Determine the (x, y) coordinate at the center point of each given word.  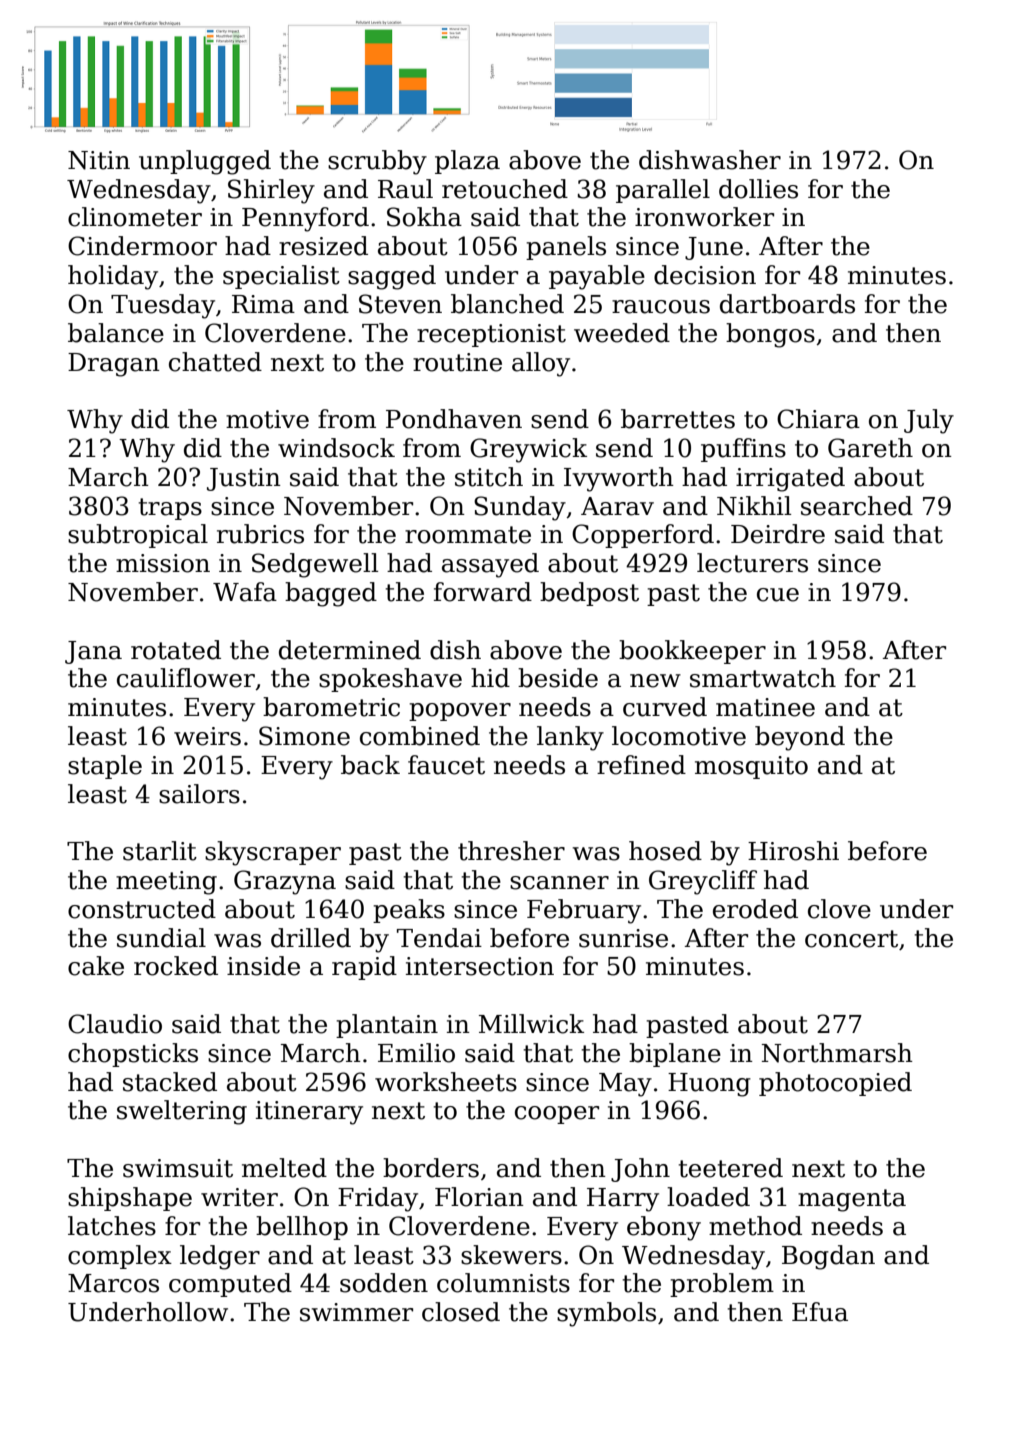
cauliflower (186, 678)
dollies (758, 189)
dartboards (787, 304)
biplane (675, 1055)
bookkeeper (692, 652)
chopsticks (133, 1055)
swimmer (356, 1312)
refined (641, 765)
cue (778, 595)
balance (116, 333)
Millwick (531, 1024)
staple (105, 767)
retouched (505, 189)
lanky (570, 738)
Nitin (99, 160)
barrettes (678, 419)
